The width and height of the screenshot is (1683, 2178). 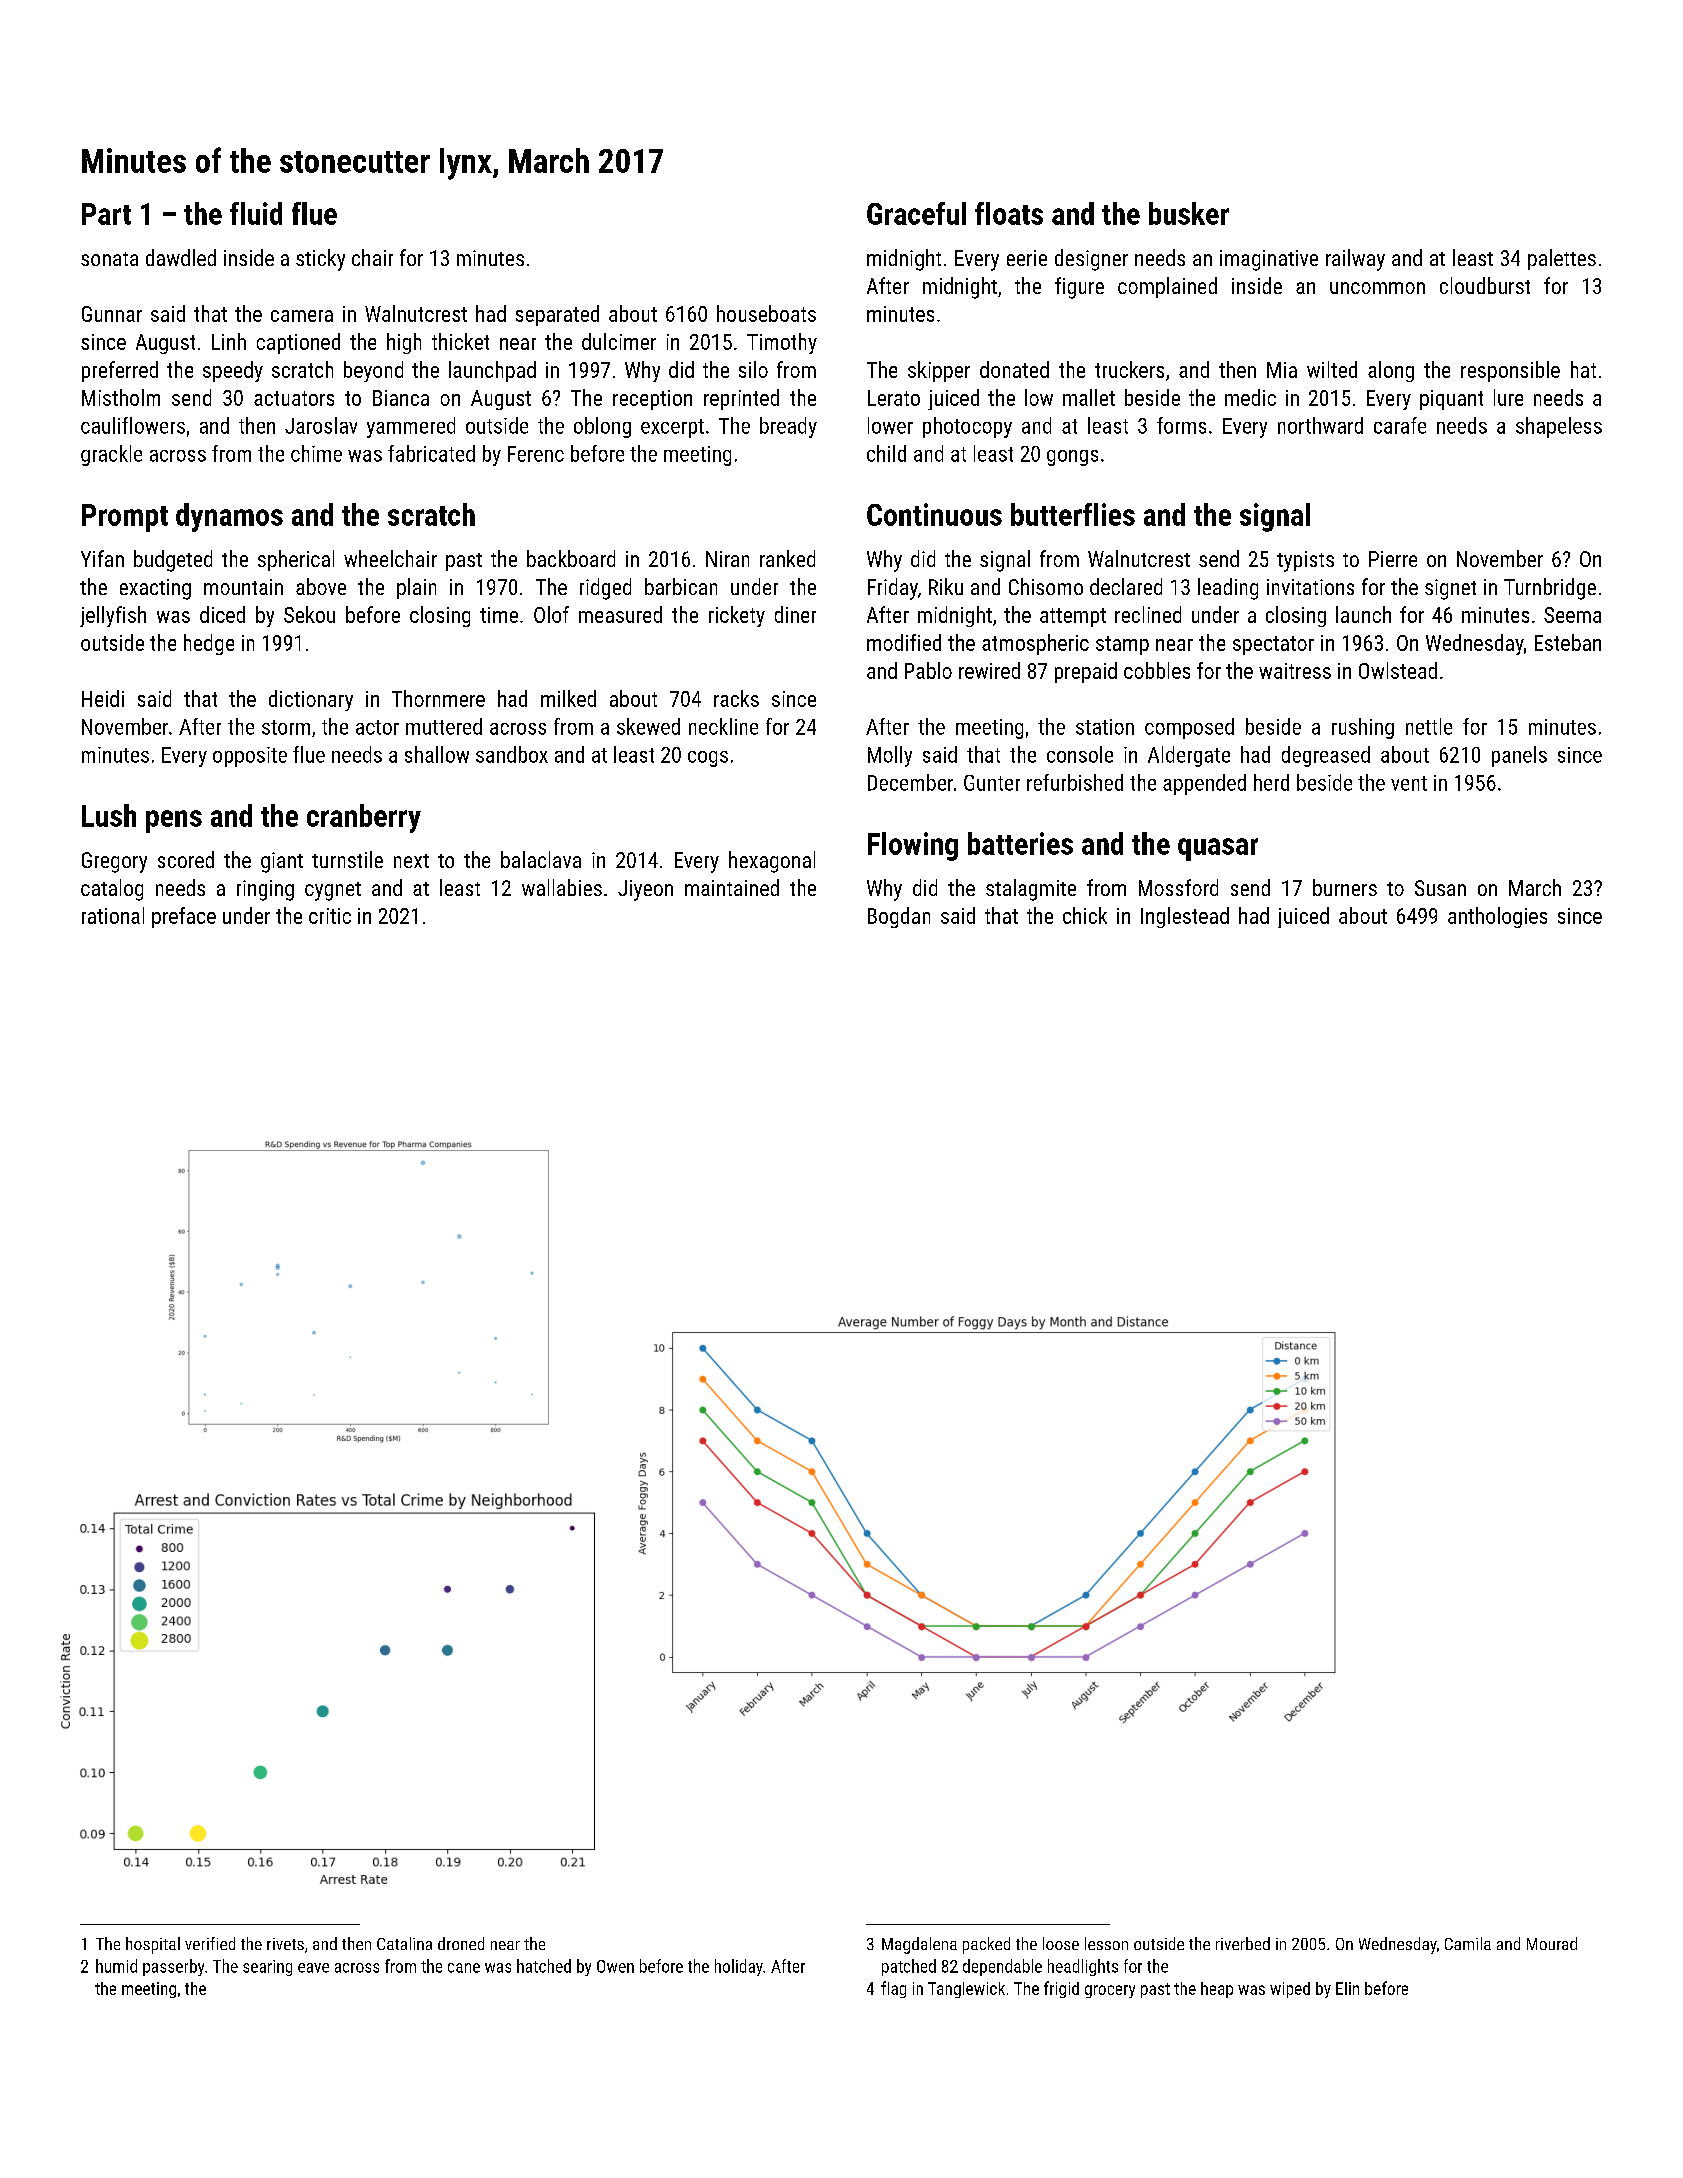 I want to click on droned, so click(x=461, y=1943).
